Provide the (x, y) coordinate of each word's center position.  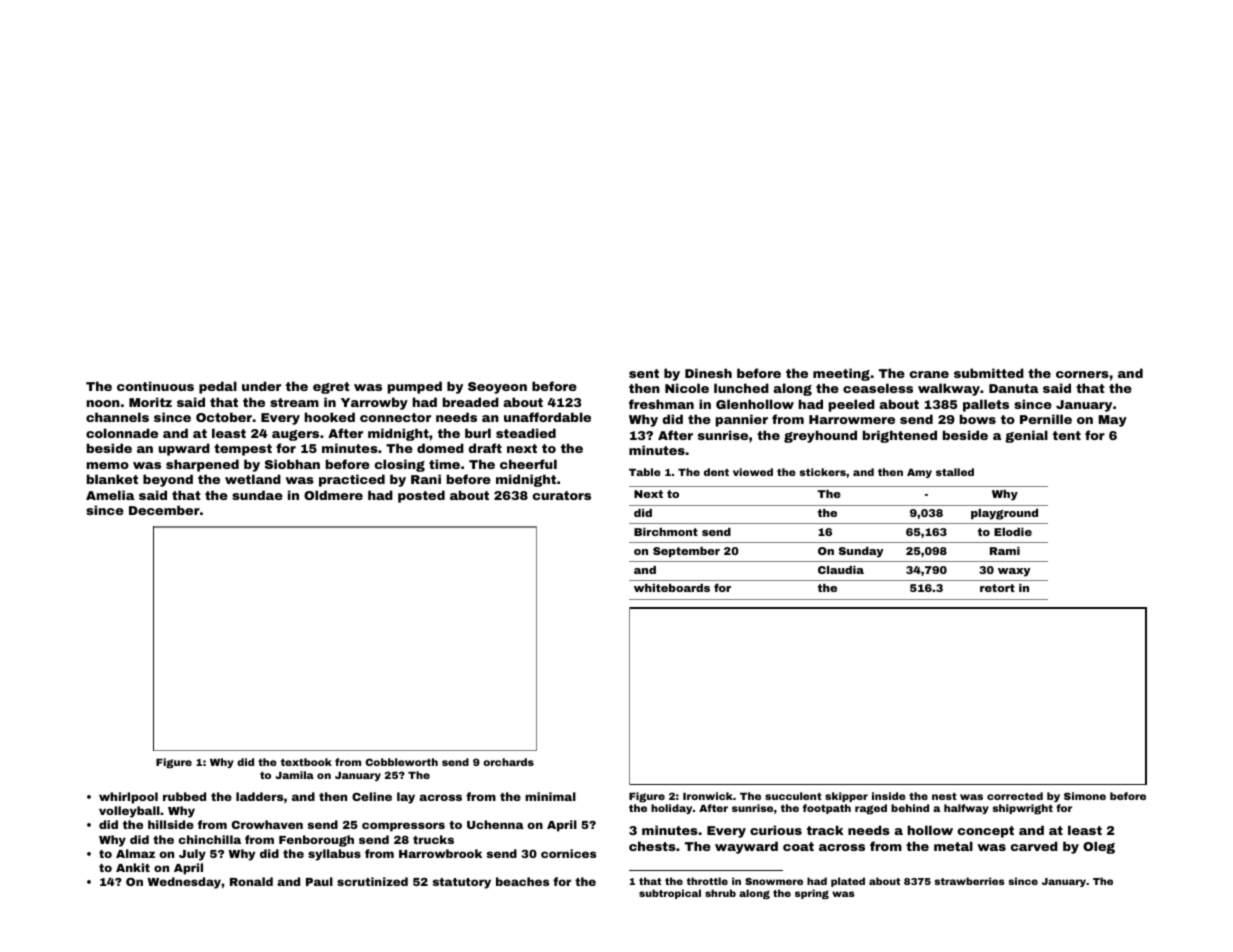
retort (997, 588)
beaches (522, 881)
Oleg (1099, 847)
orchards (508, 762)
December (164, 510)
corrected (1015, 796)
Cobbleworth (402, 762)
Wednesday (184, 883)
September (686, 552)
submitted (989, 373)
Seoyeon (497, 388)
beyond (168, 480)
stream (294, 402)
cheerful (528, 464)
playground (1004, 514)
